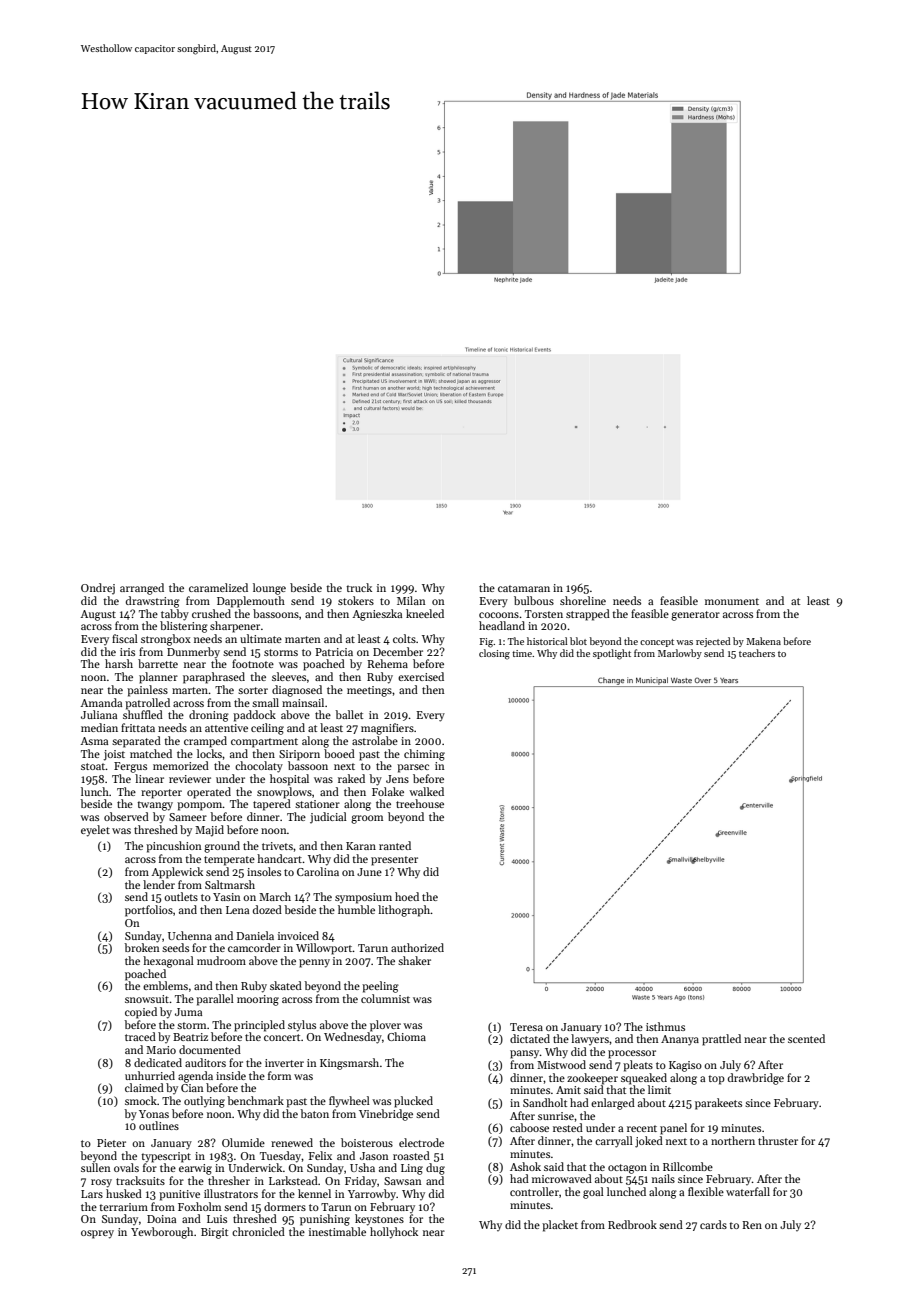  I want to click on chronicled, so click(258, 1231).
